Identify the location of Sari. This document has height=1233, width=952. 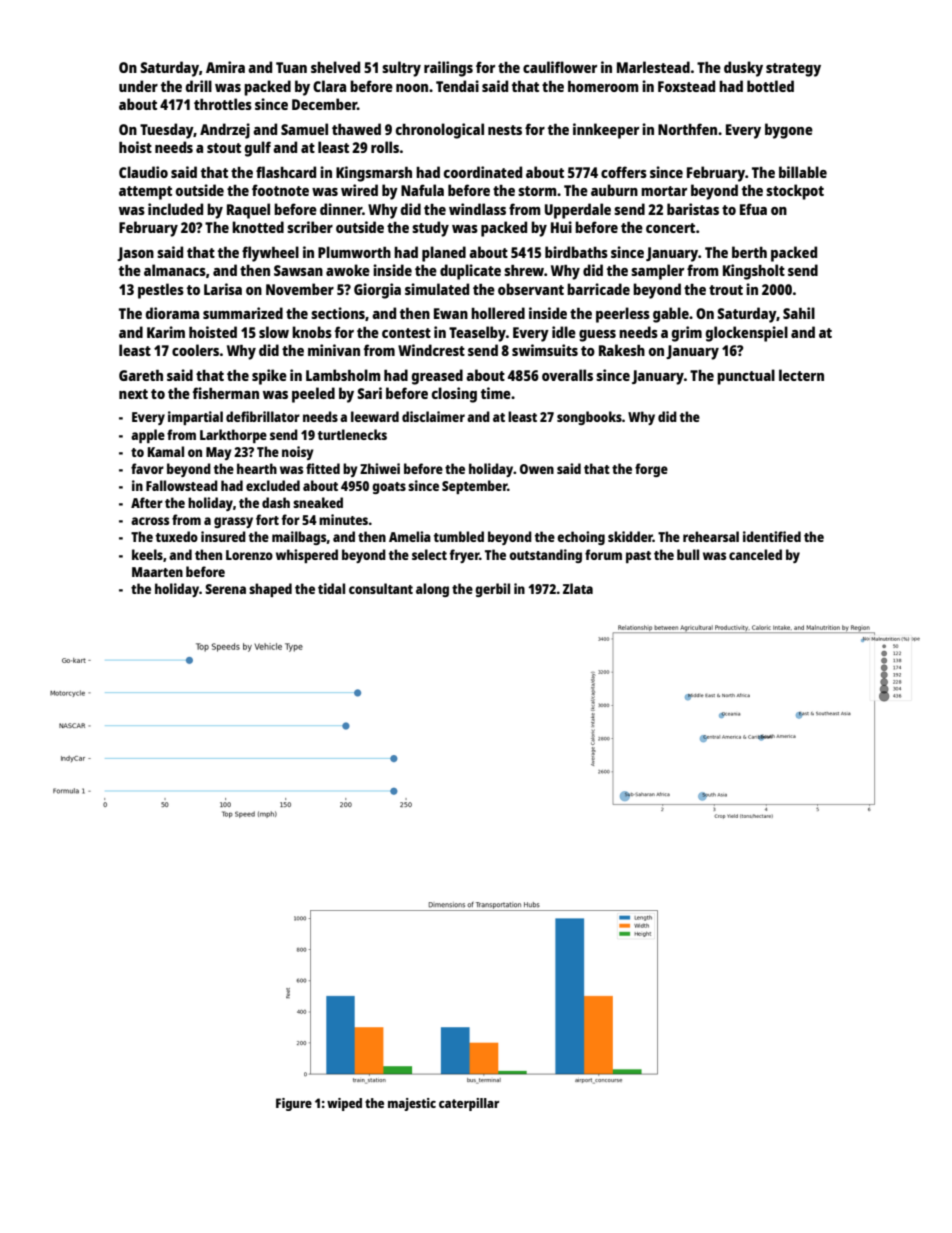
(369, 393).
